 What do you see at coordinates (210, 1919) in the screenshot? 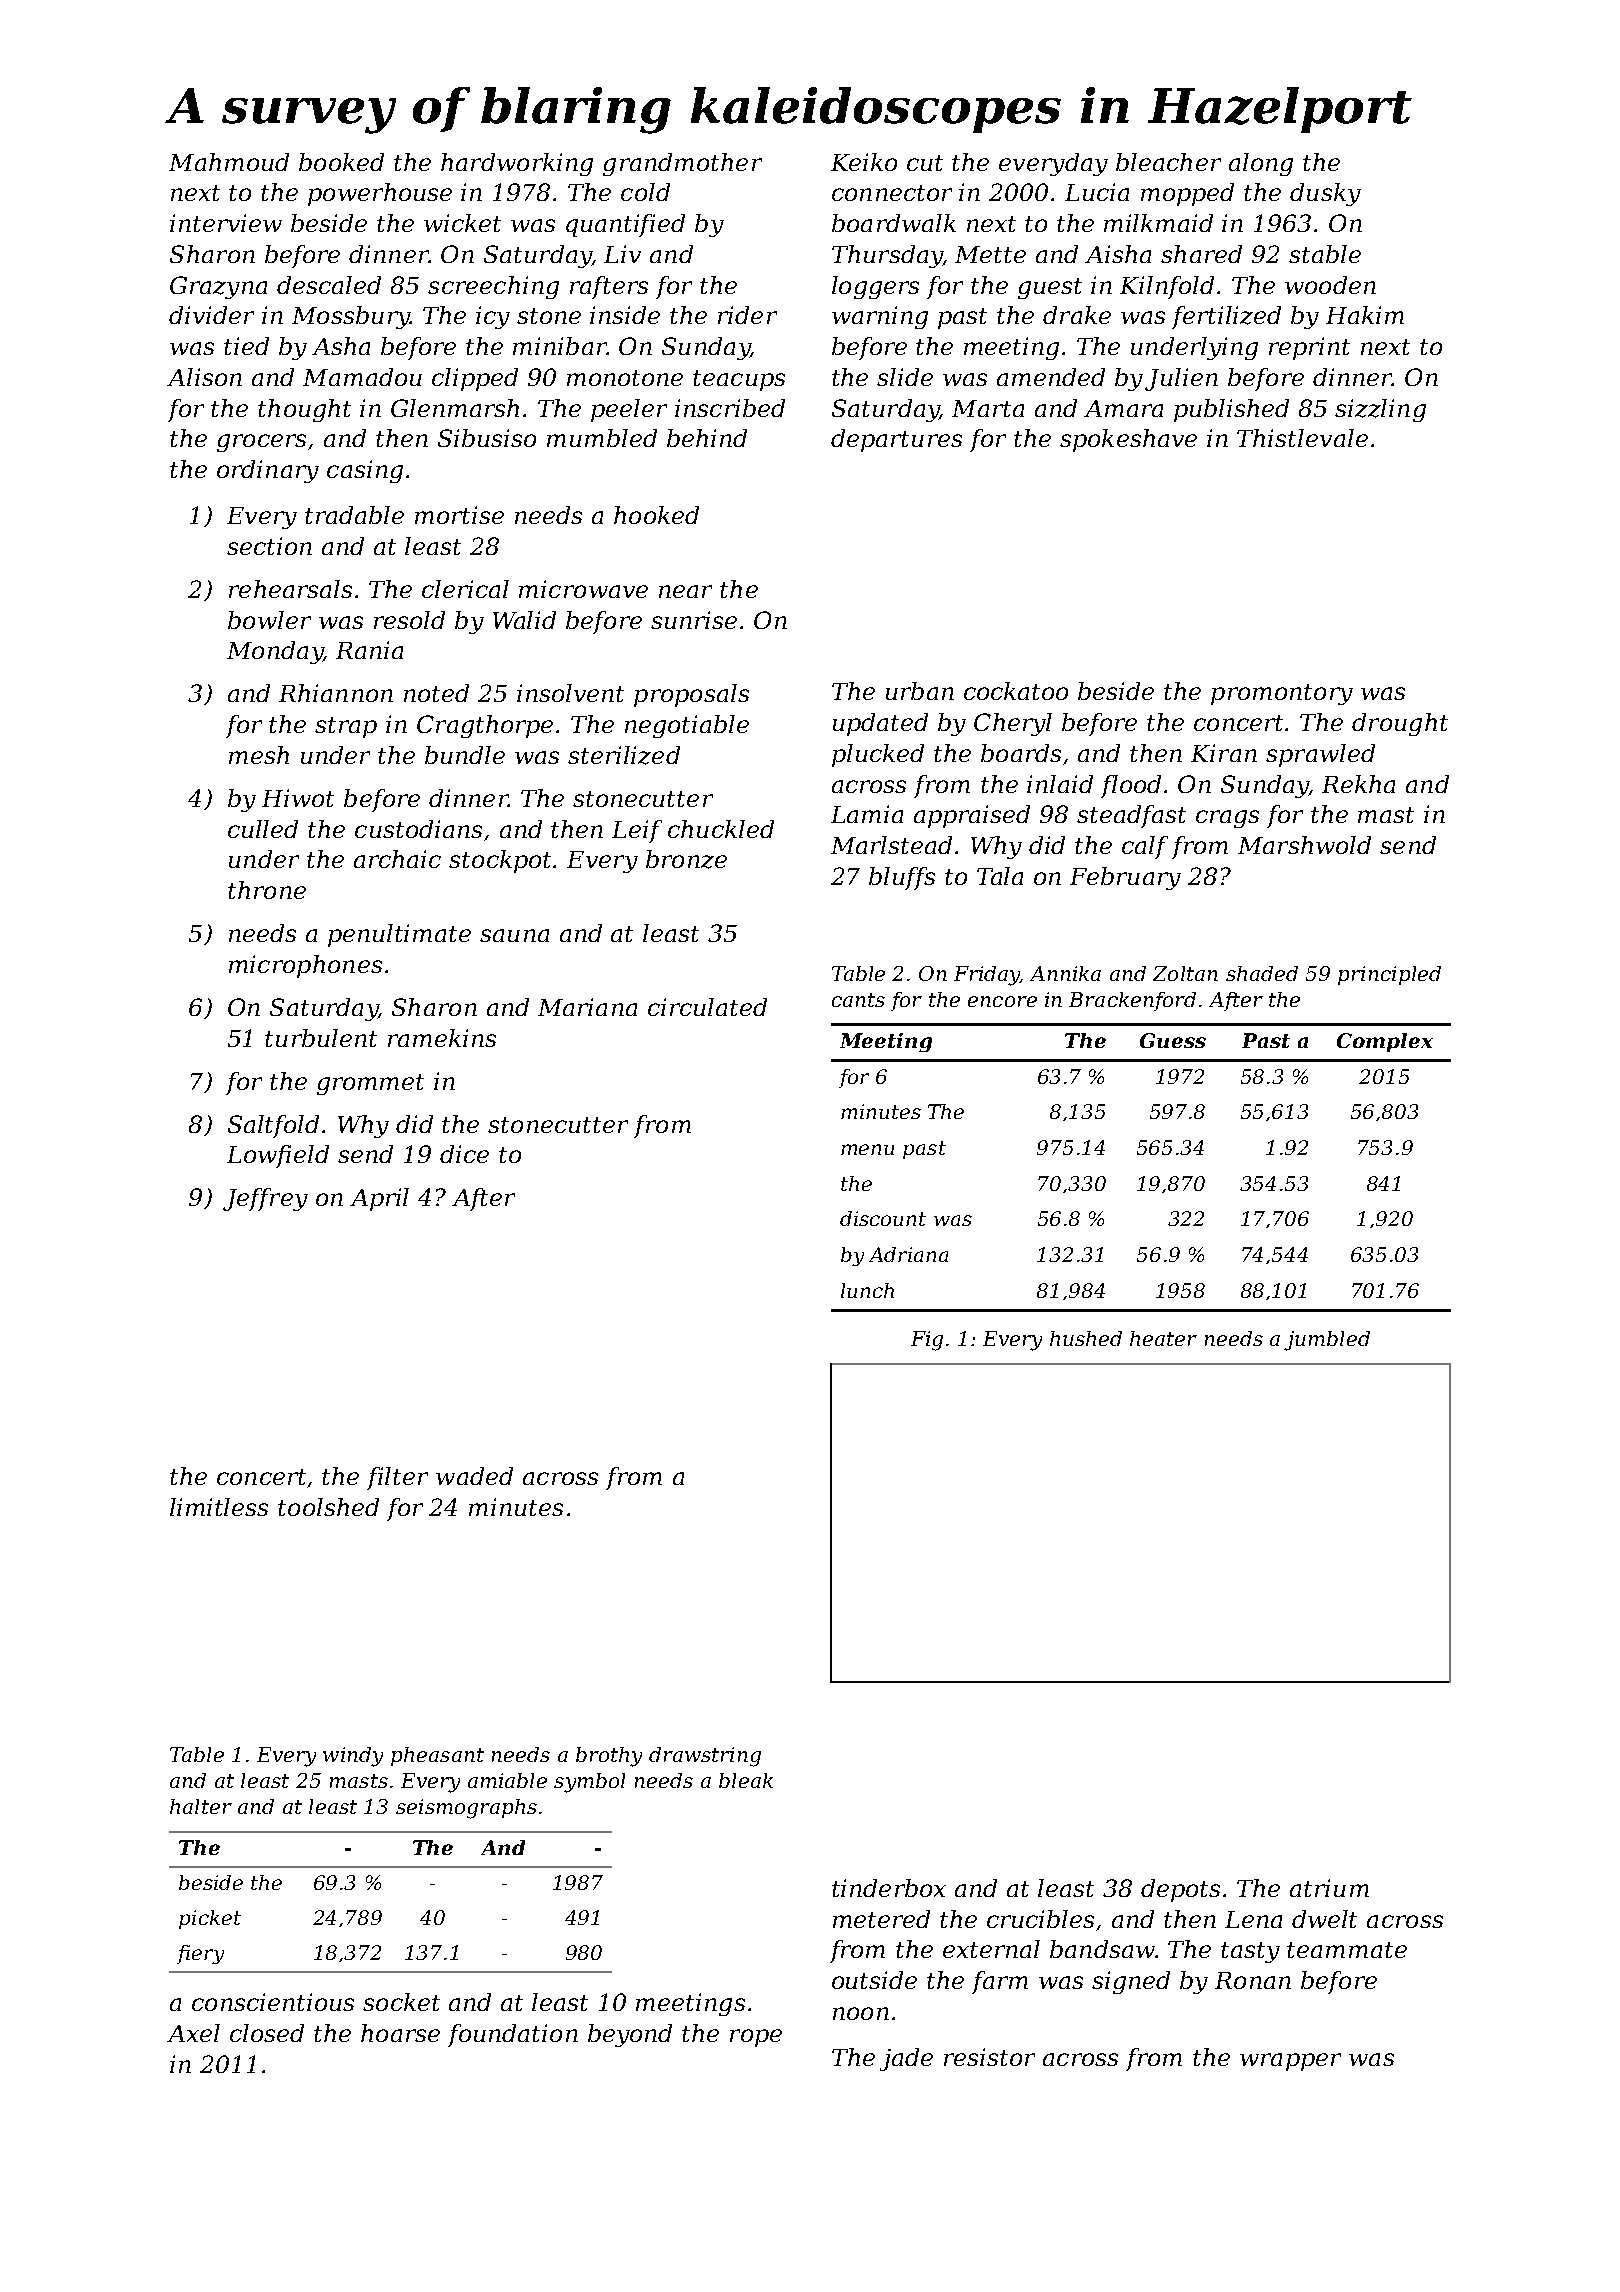
I see `picket` at bounding box center [210, 1919].
